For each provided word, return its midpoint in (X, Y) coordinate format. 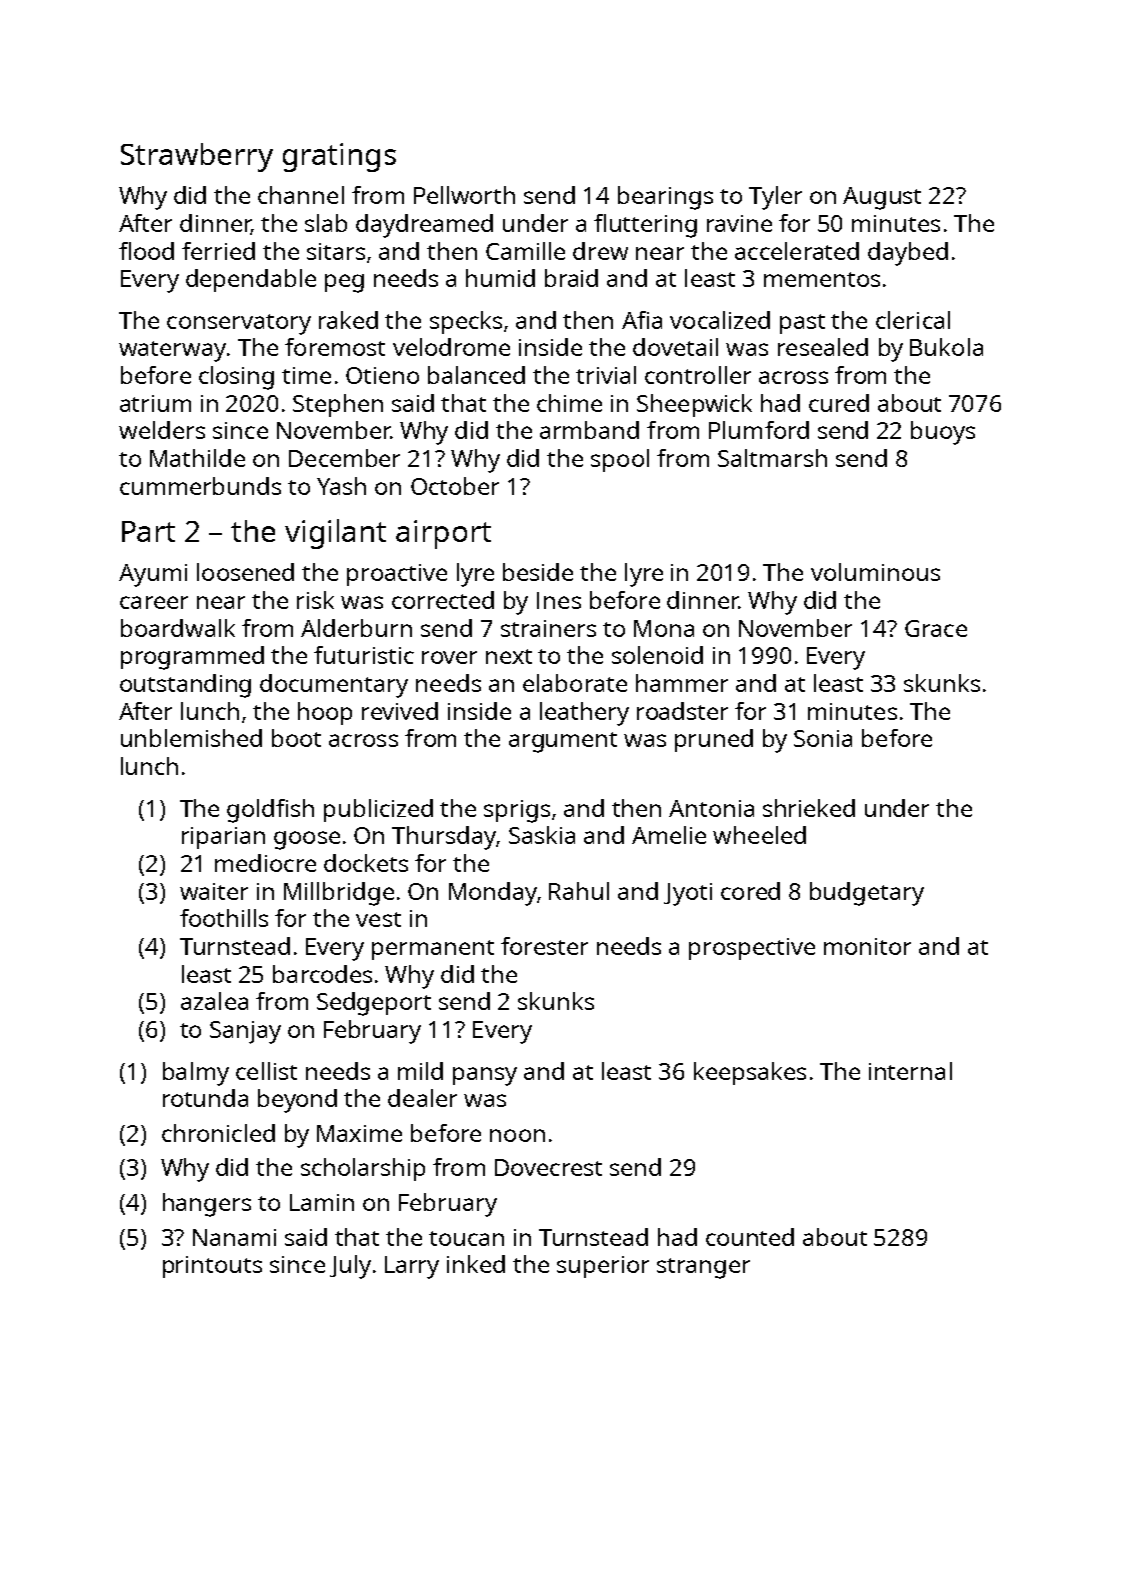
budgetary (867, 894)
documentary (334, 686)
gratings (339, 157)
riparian (223, 838)
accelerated (797, 251)
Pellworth (464, 195)
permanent (433, 950)
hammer (682, 683)
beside (538, 572)
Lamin (322, 1202)
